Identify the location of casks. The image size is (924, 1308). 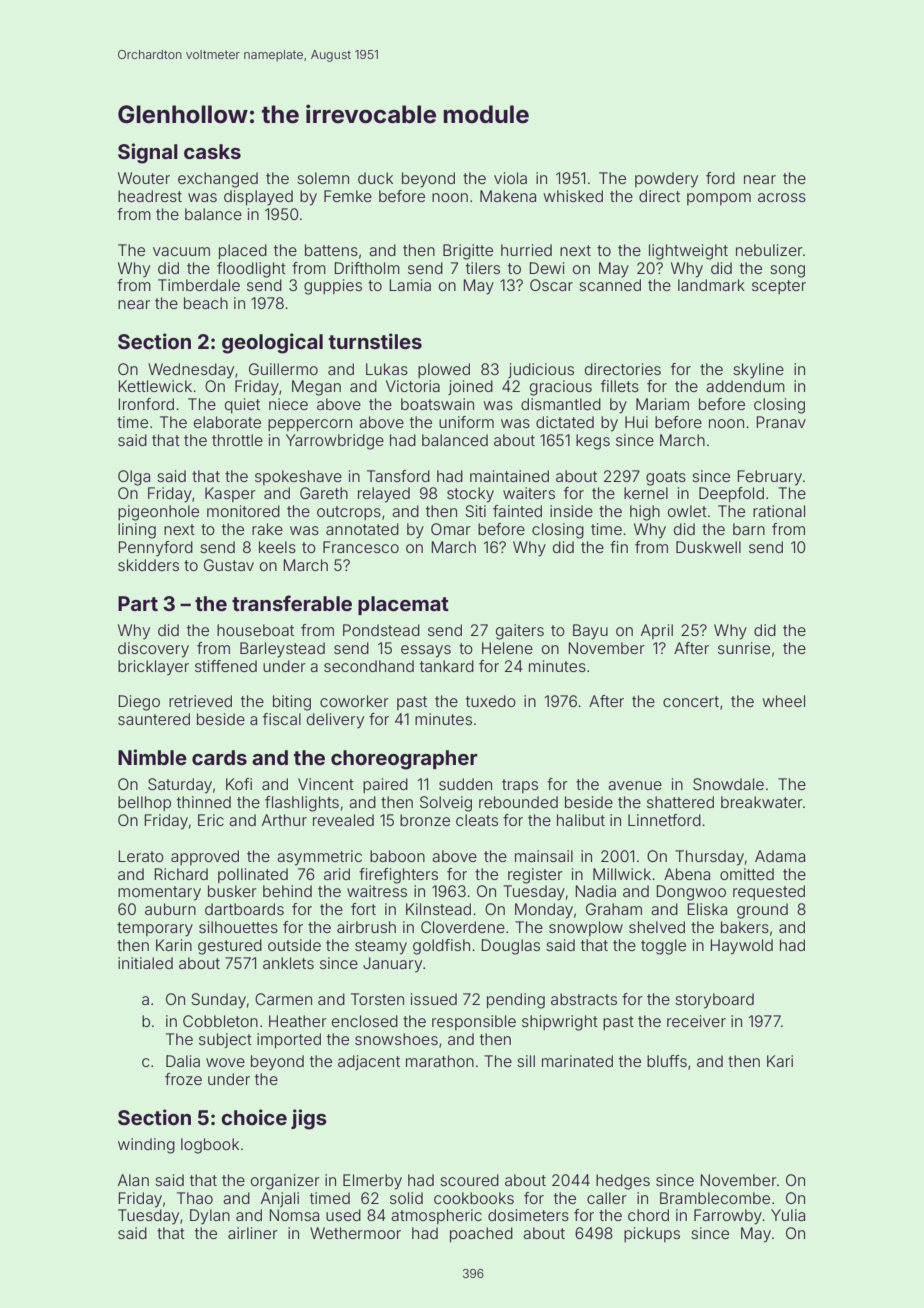
(212, 151).
